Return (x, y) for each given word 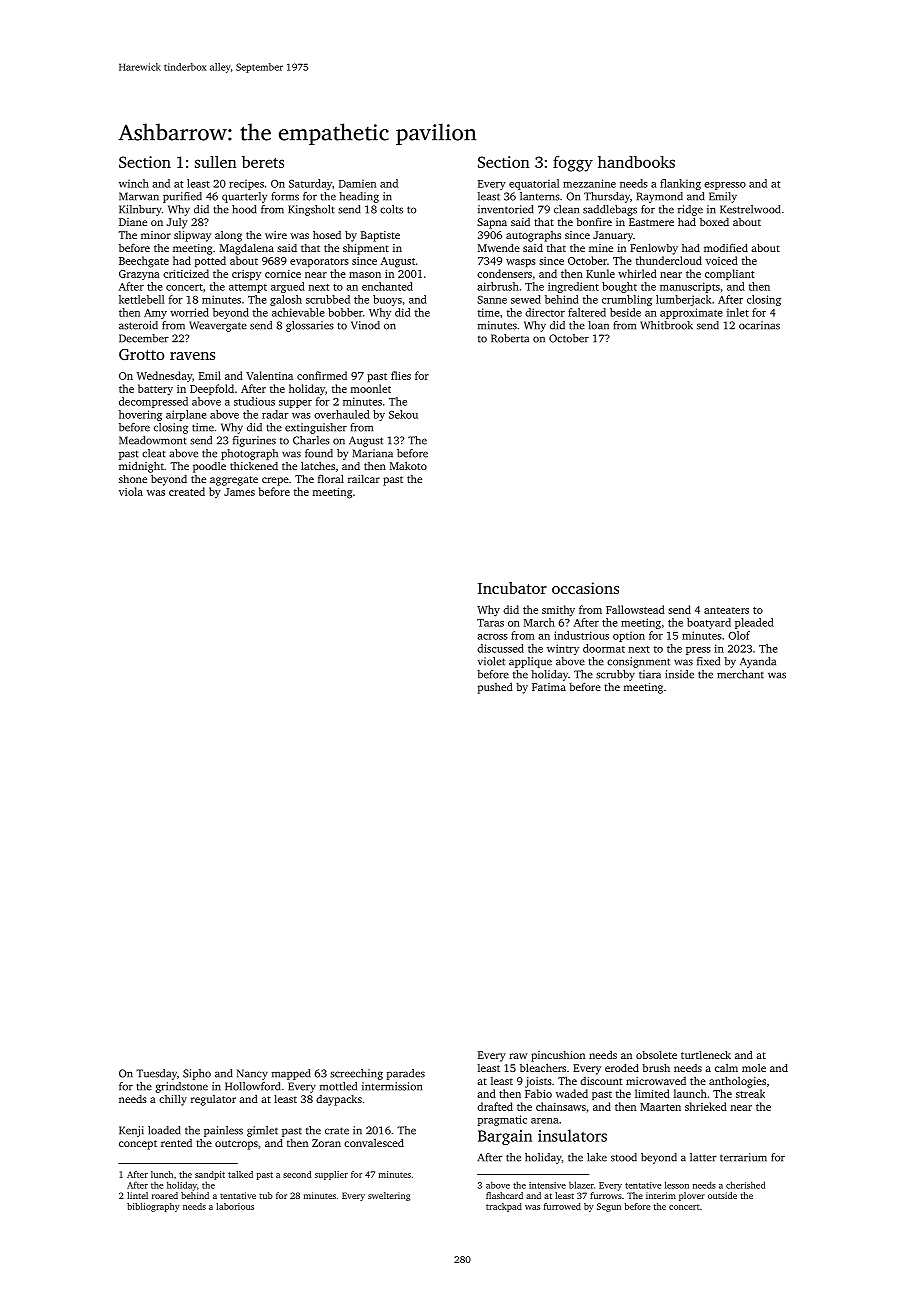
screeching (356, 1074)
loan (598, 325)
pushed (495, 688)
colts (391, 209)
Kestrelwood (750, 209)
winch (134, 183)
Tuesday (156, 1074)
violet (491, 661)
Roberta (510, 338)
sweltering (389, 1196)
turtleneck (706, 1054)
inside (679, 674)
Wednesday (164, 376)
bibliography (153, 1207)
